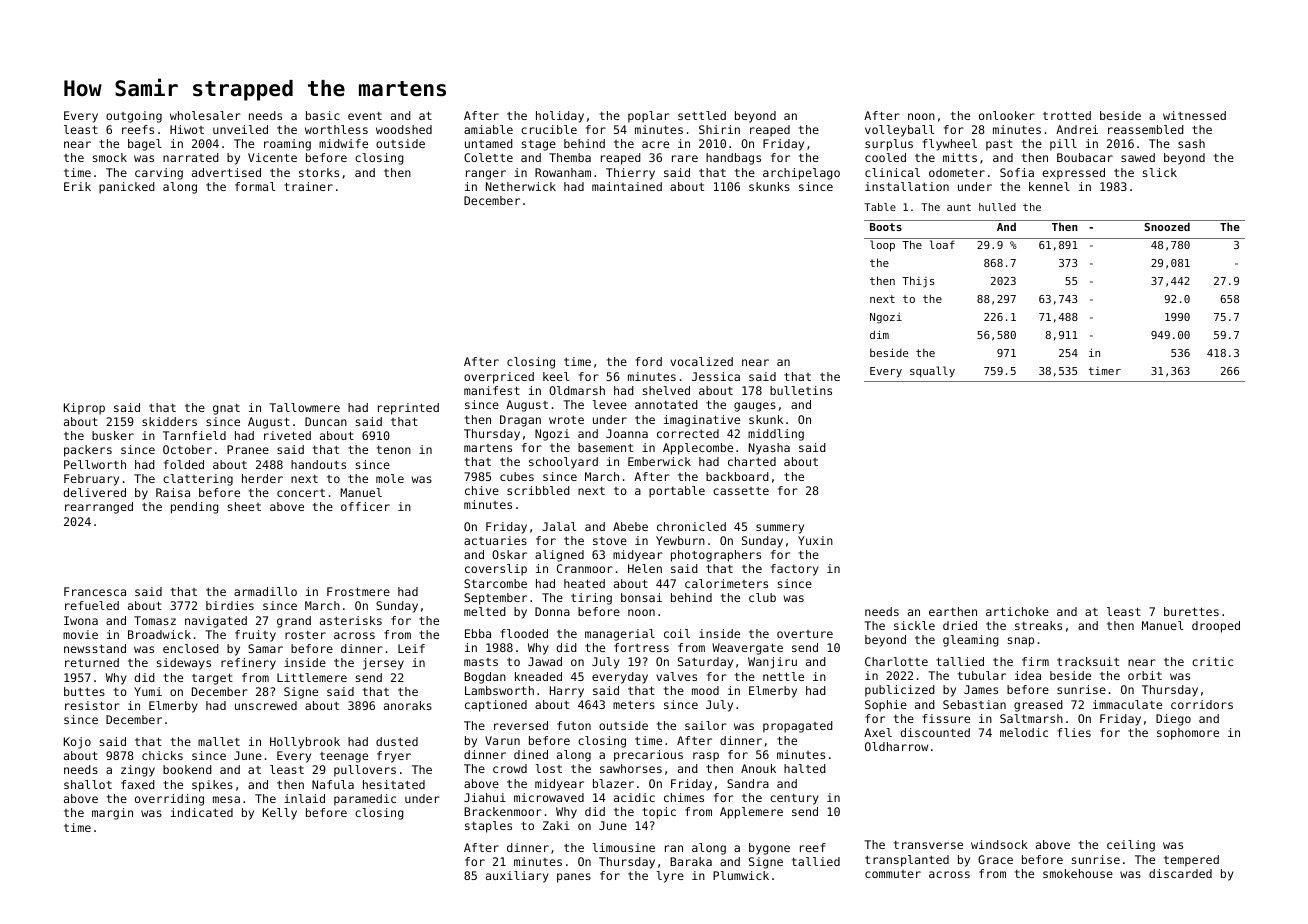 This screenshot has width=1308, height=924. I want to click on Yuxin, so click(815, 540).
